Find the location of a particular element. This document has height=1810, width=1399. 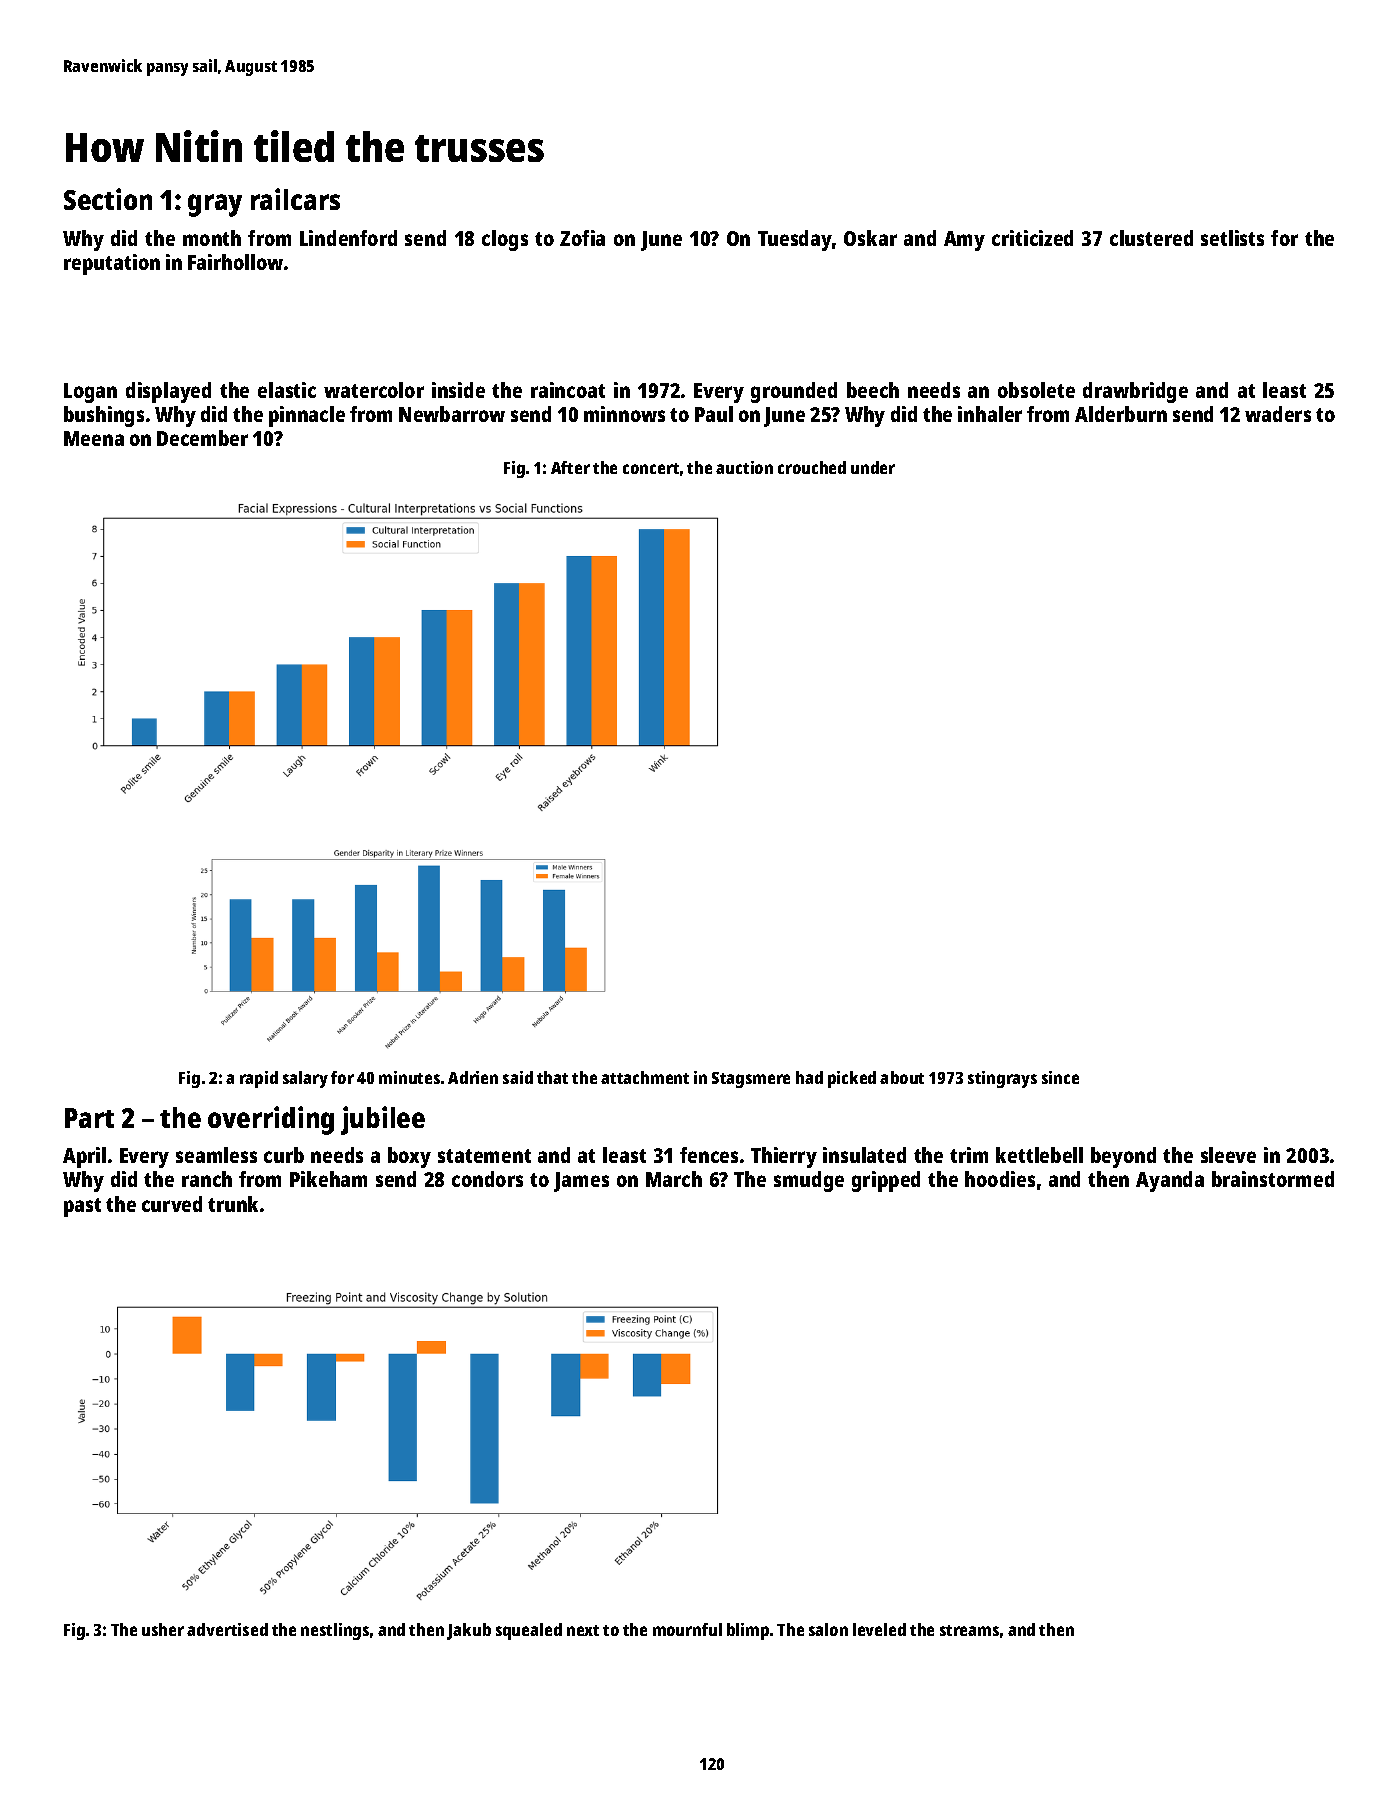

rapid is located at coordinates (259, 1079).
